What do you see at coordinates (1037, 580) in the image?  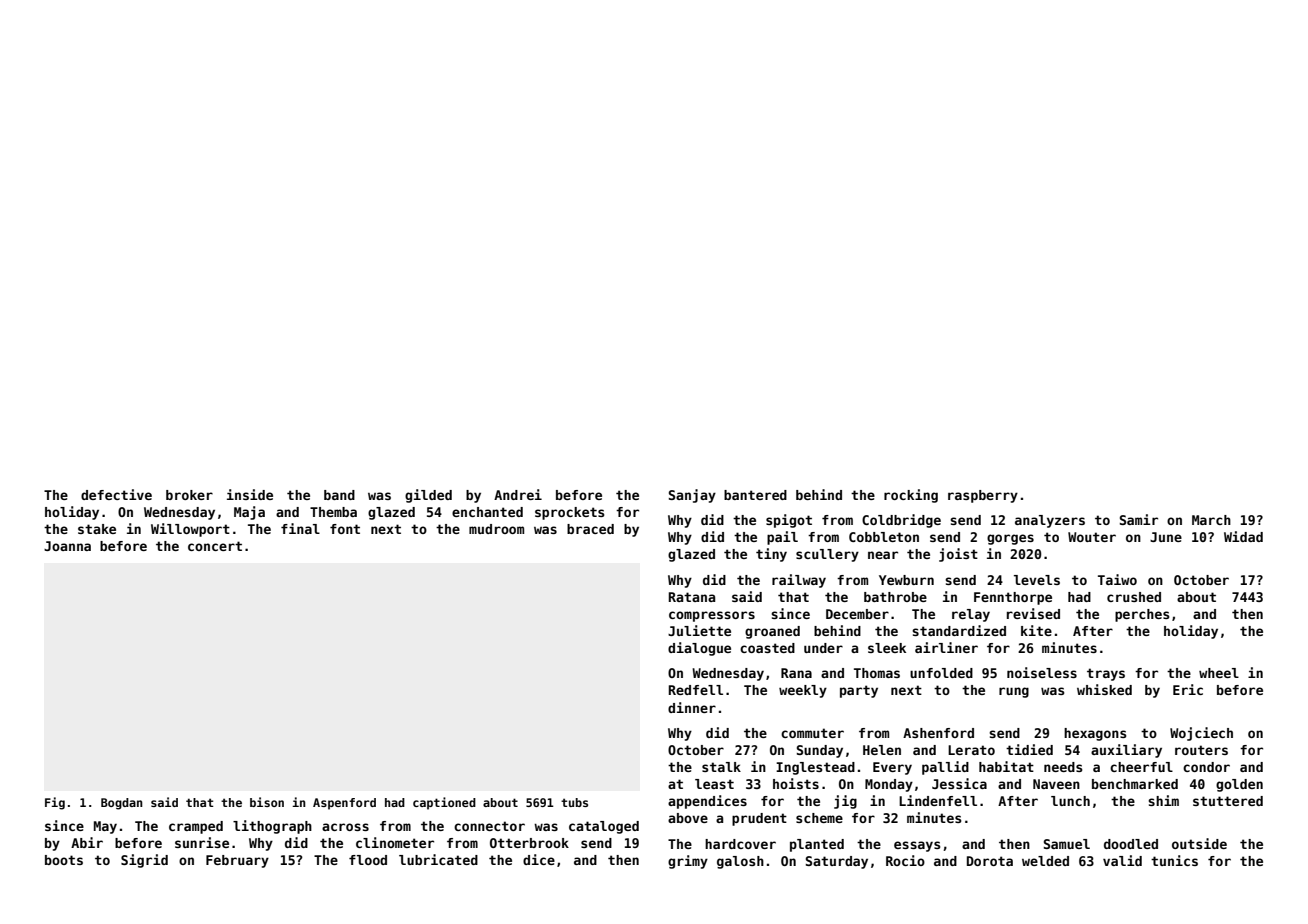 I see `levels` at bounding box center [1037, 580].
